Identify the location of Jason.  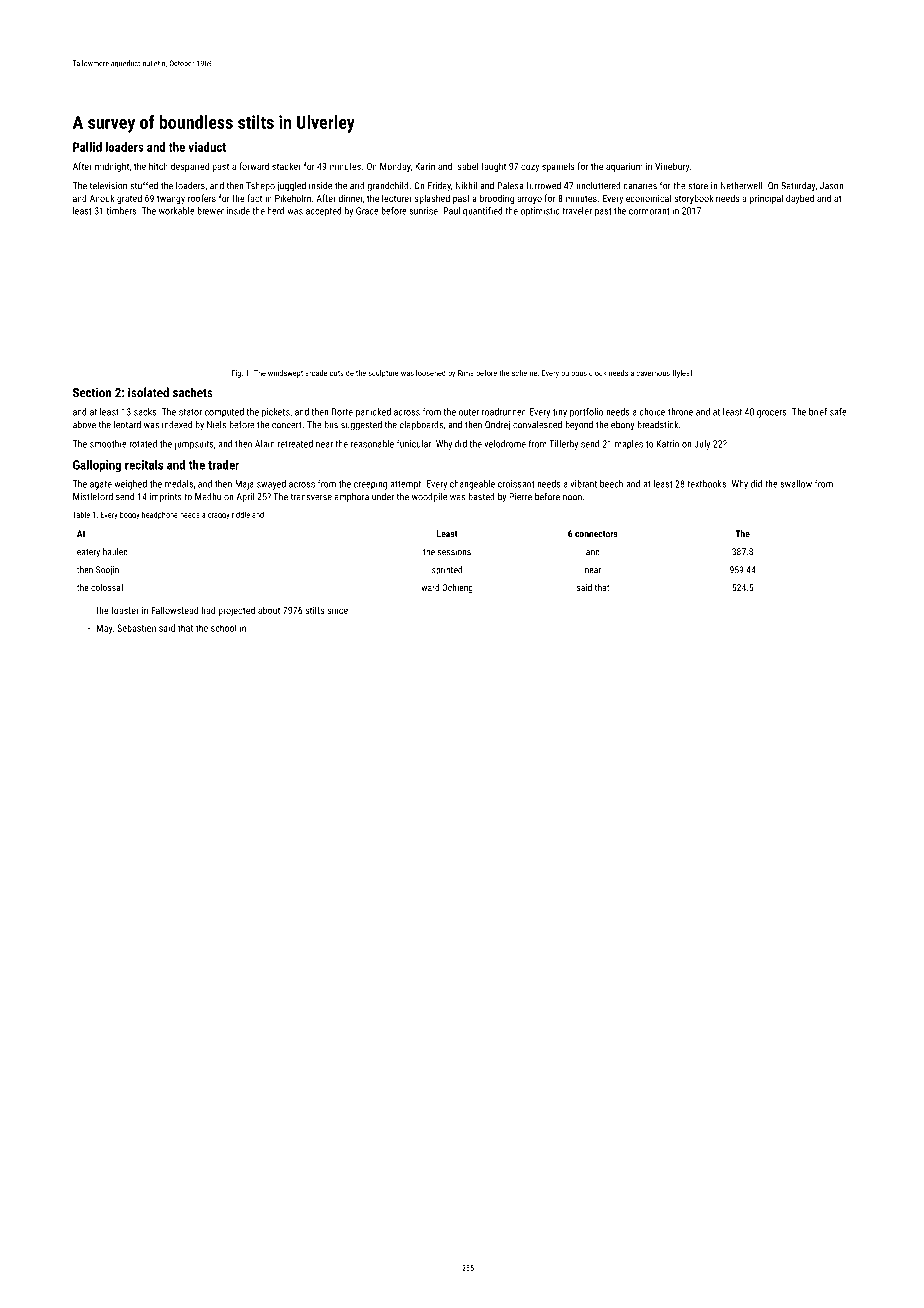
(831, 186).
